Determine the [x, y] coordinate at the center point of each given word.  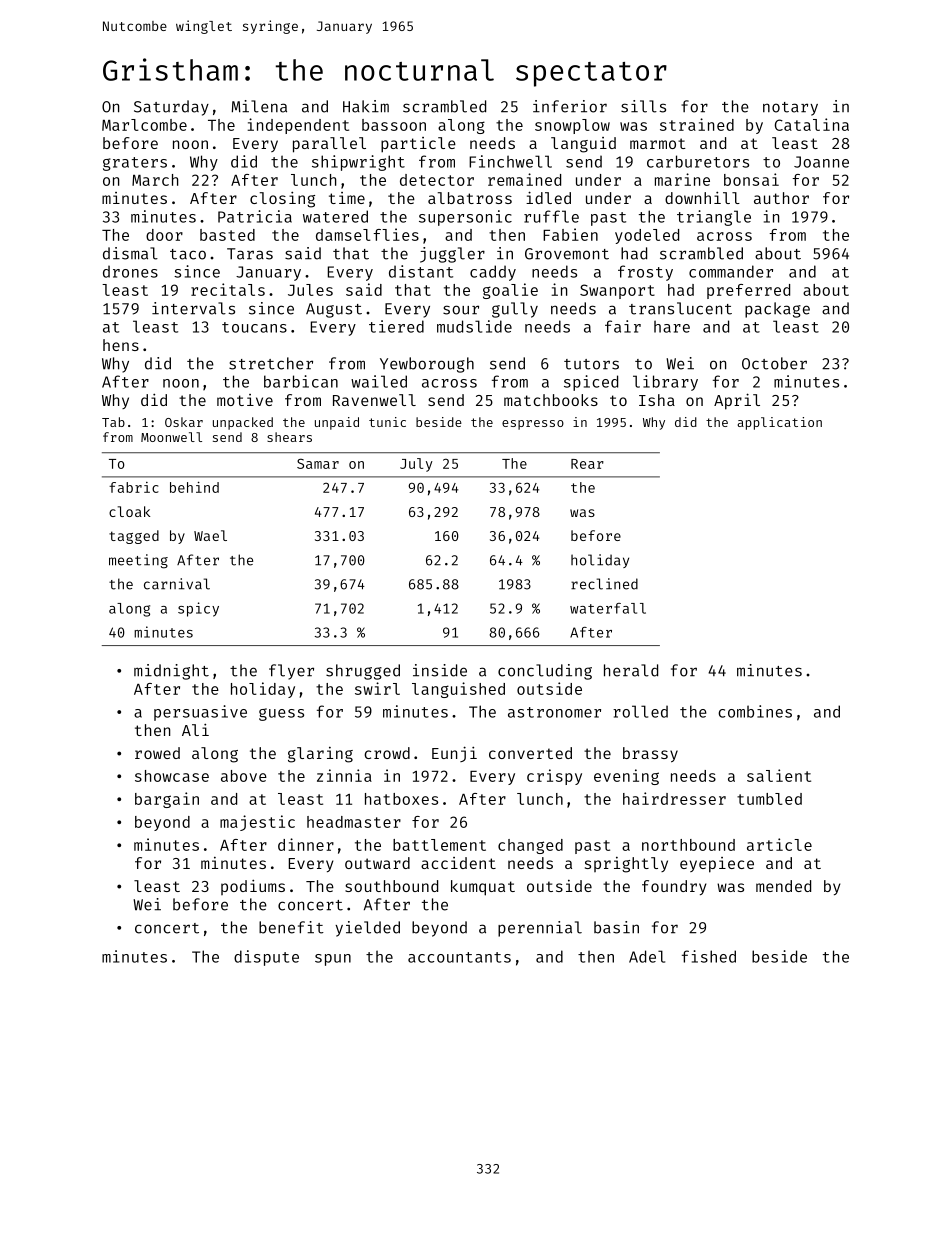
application [779, 423]
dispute [266, 958]
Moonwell [171, 437]
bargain [167, 800]
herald [631, 670]
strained [697, 124]
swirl [377, 688]
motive [245, 400]
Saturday [171, 108]
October [774, 363]
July [416, 465]
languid [583, 145]
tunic [387, 422]
